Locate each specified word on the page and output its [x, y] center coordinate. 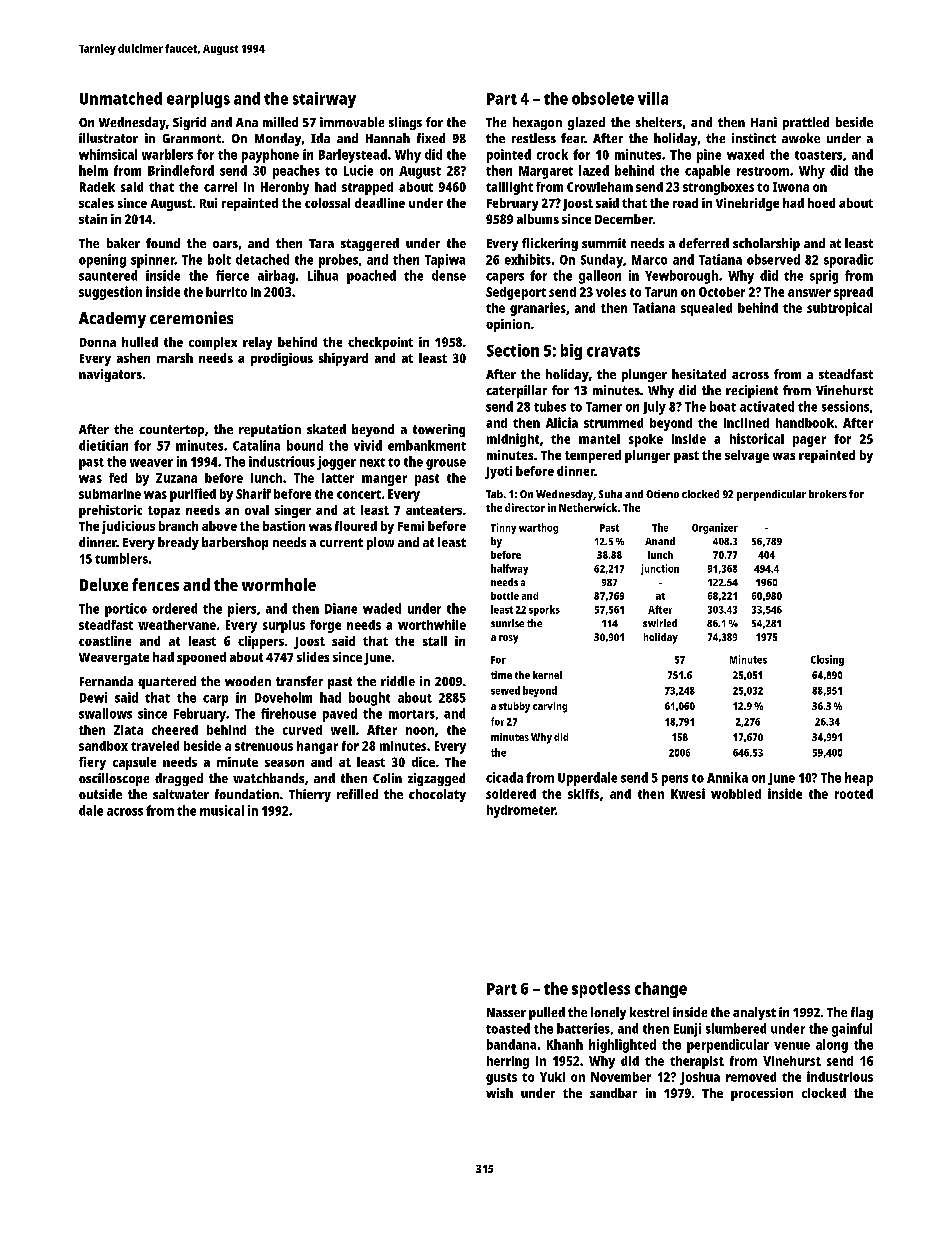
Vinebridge [747, 204]
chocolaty [437, 795]
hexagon [537, 123]
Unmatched [121, 98]
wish [499, 1093]
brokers [828, 494]
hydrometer [521, 811]
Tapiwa [445, 261]
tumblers [121, 558]
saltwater [181, 794]
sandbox [103, 746]
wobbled [736, 794]
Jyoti [498, 472]
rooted [854, 794]
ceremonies [191, 317]
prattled [806, 123]
